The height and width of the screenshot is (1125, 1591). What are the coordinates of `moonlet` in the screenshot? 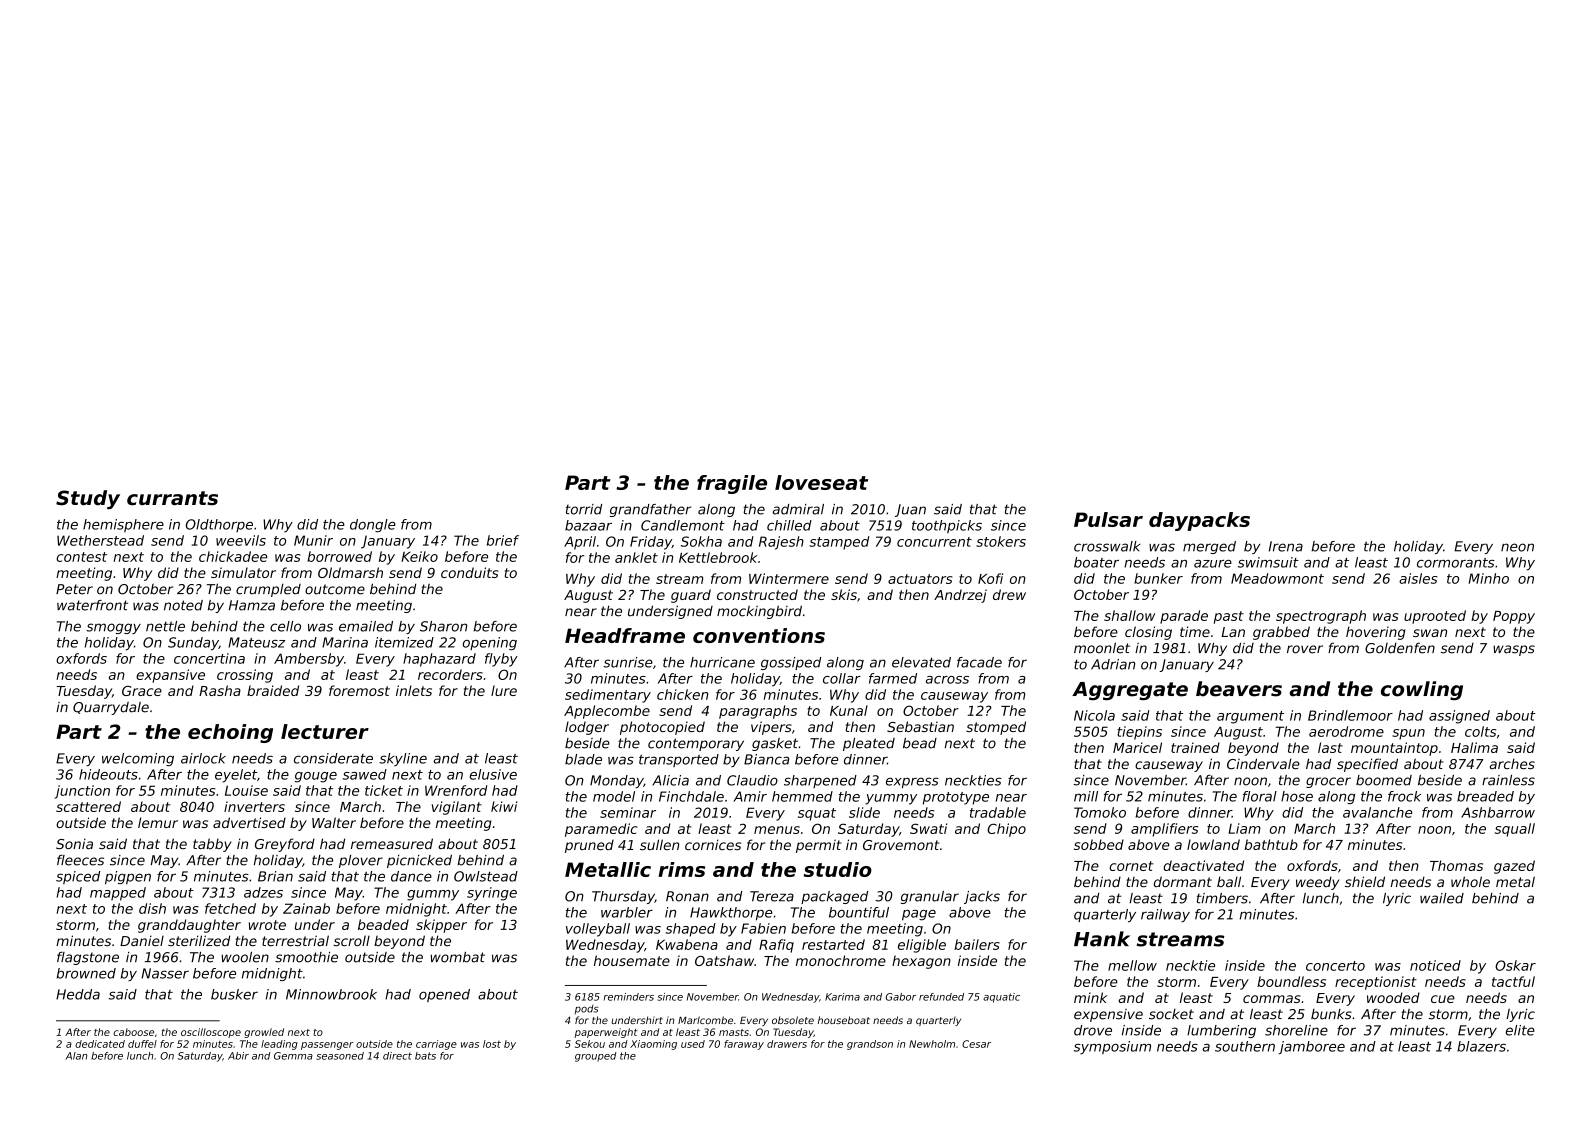 It's located at (1102, 648).
